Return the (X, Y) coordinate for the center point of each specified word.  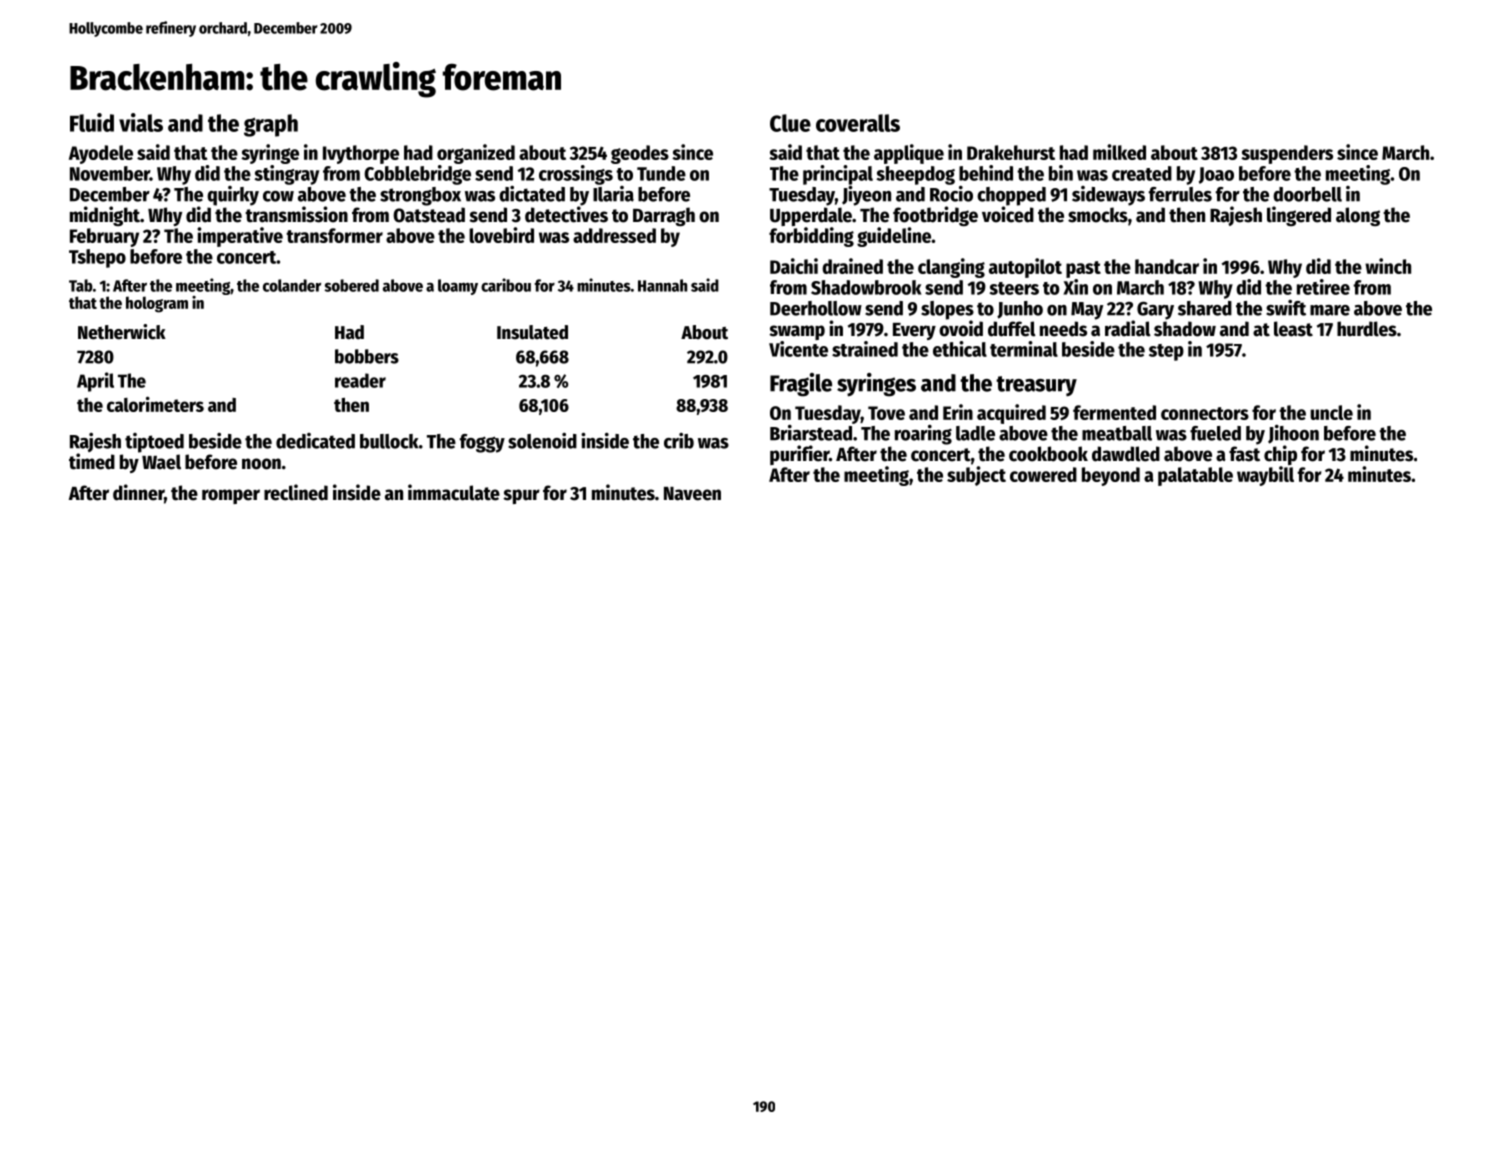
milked (1119, 152)
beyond (1111, 476)
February (104, 237)
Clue (790, 123)
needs (1063, 329)
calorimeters (155, 404)
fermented (1114, 412)
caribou (506, 285)
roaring (923, 435)
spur (521, 496)
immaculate (454, 492)
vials (141, 122)
